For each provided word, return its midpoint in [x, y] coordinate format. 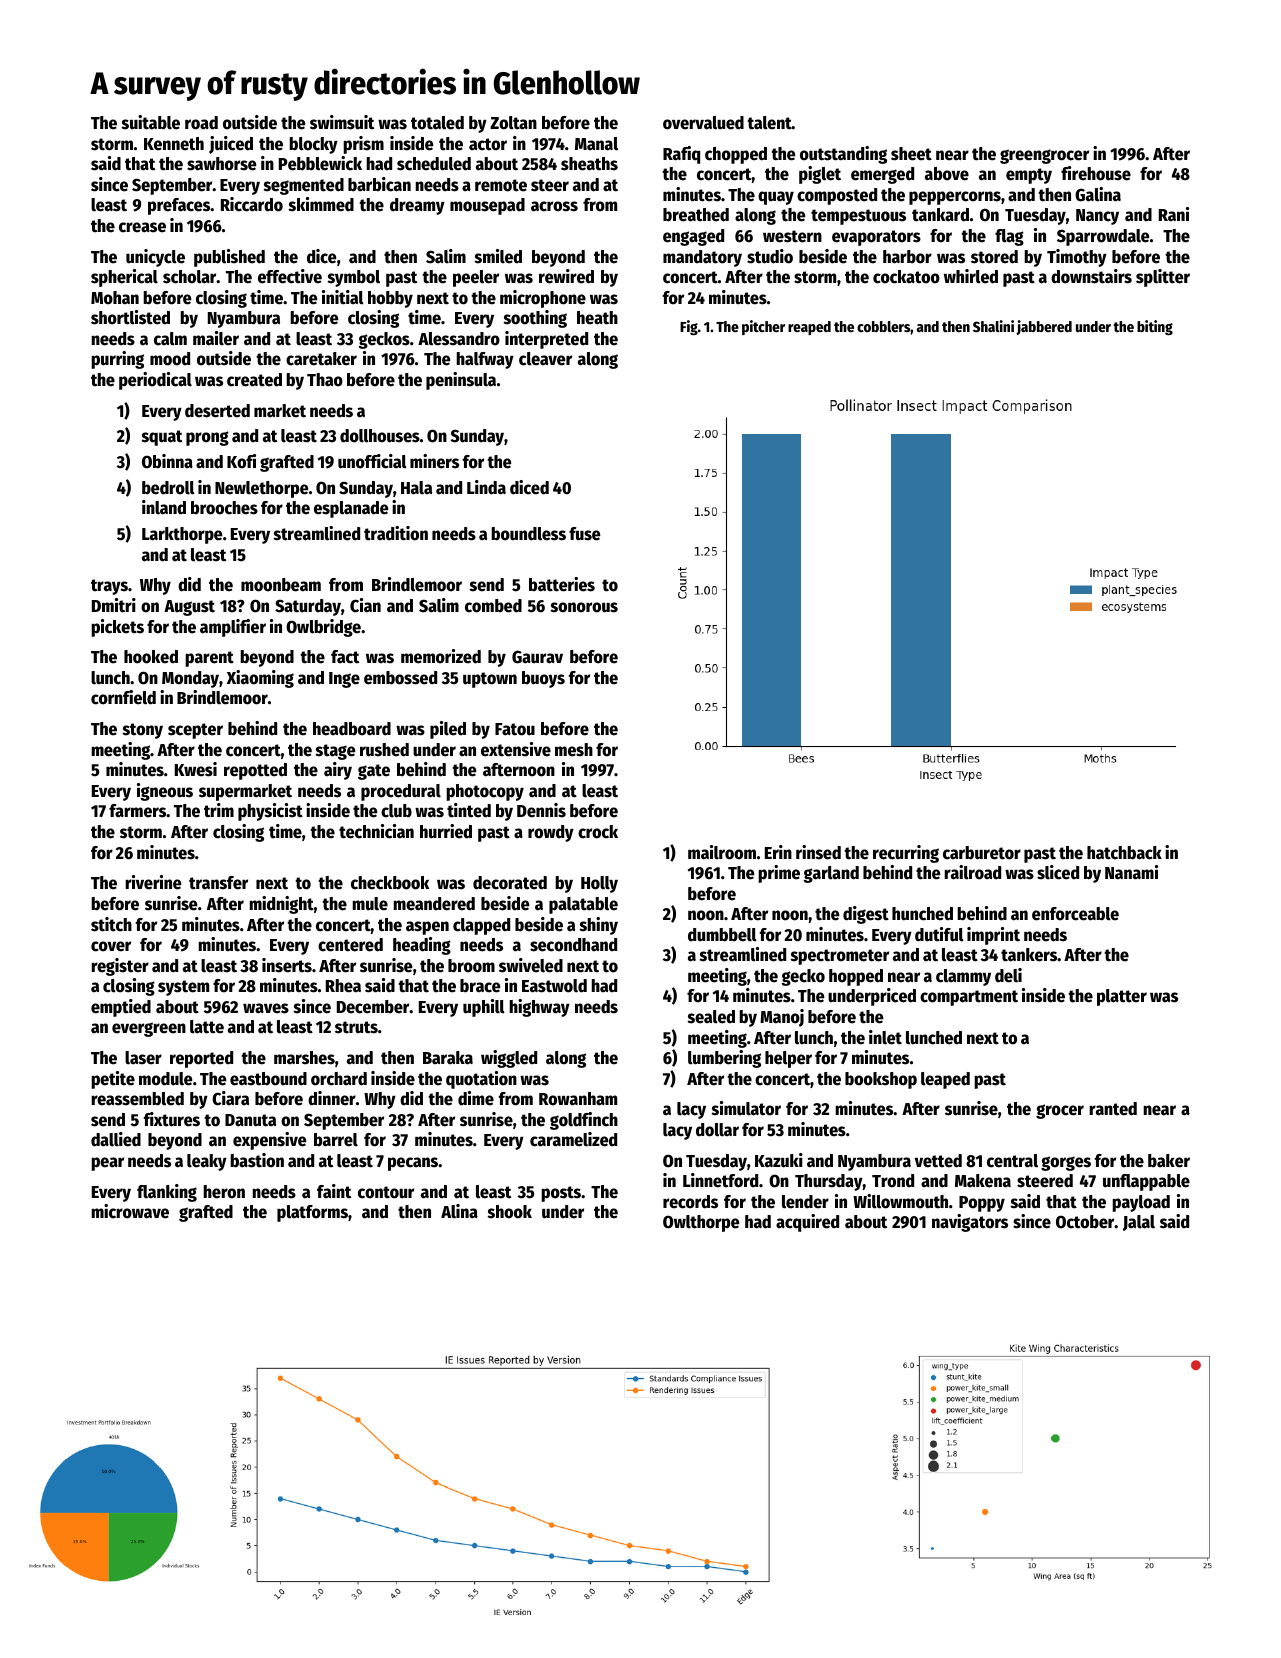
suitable [151, 122]
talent [769, 123]
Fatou [515, 729]
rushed [384, 750]
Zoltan [513, 123]
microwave [130, 1211]
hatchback [1124, 853]
